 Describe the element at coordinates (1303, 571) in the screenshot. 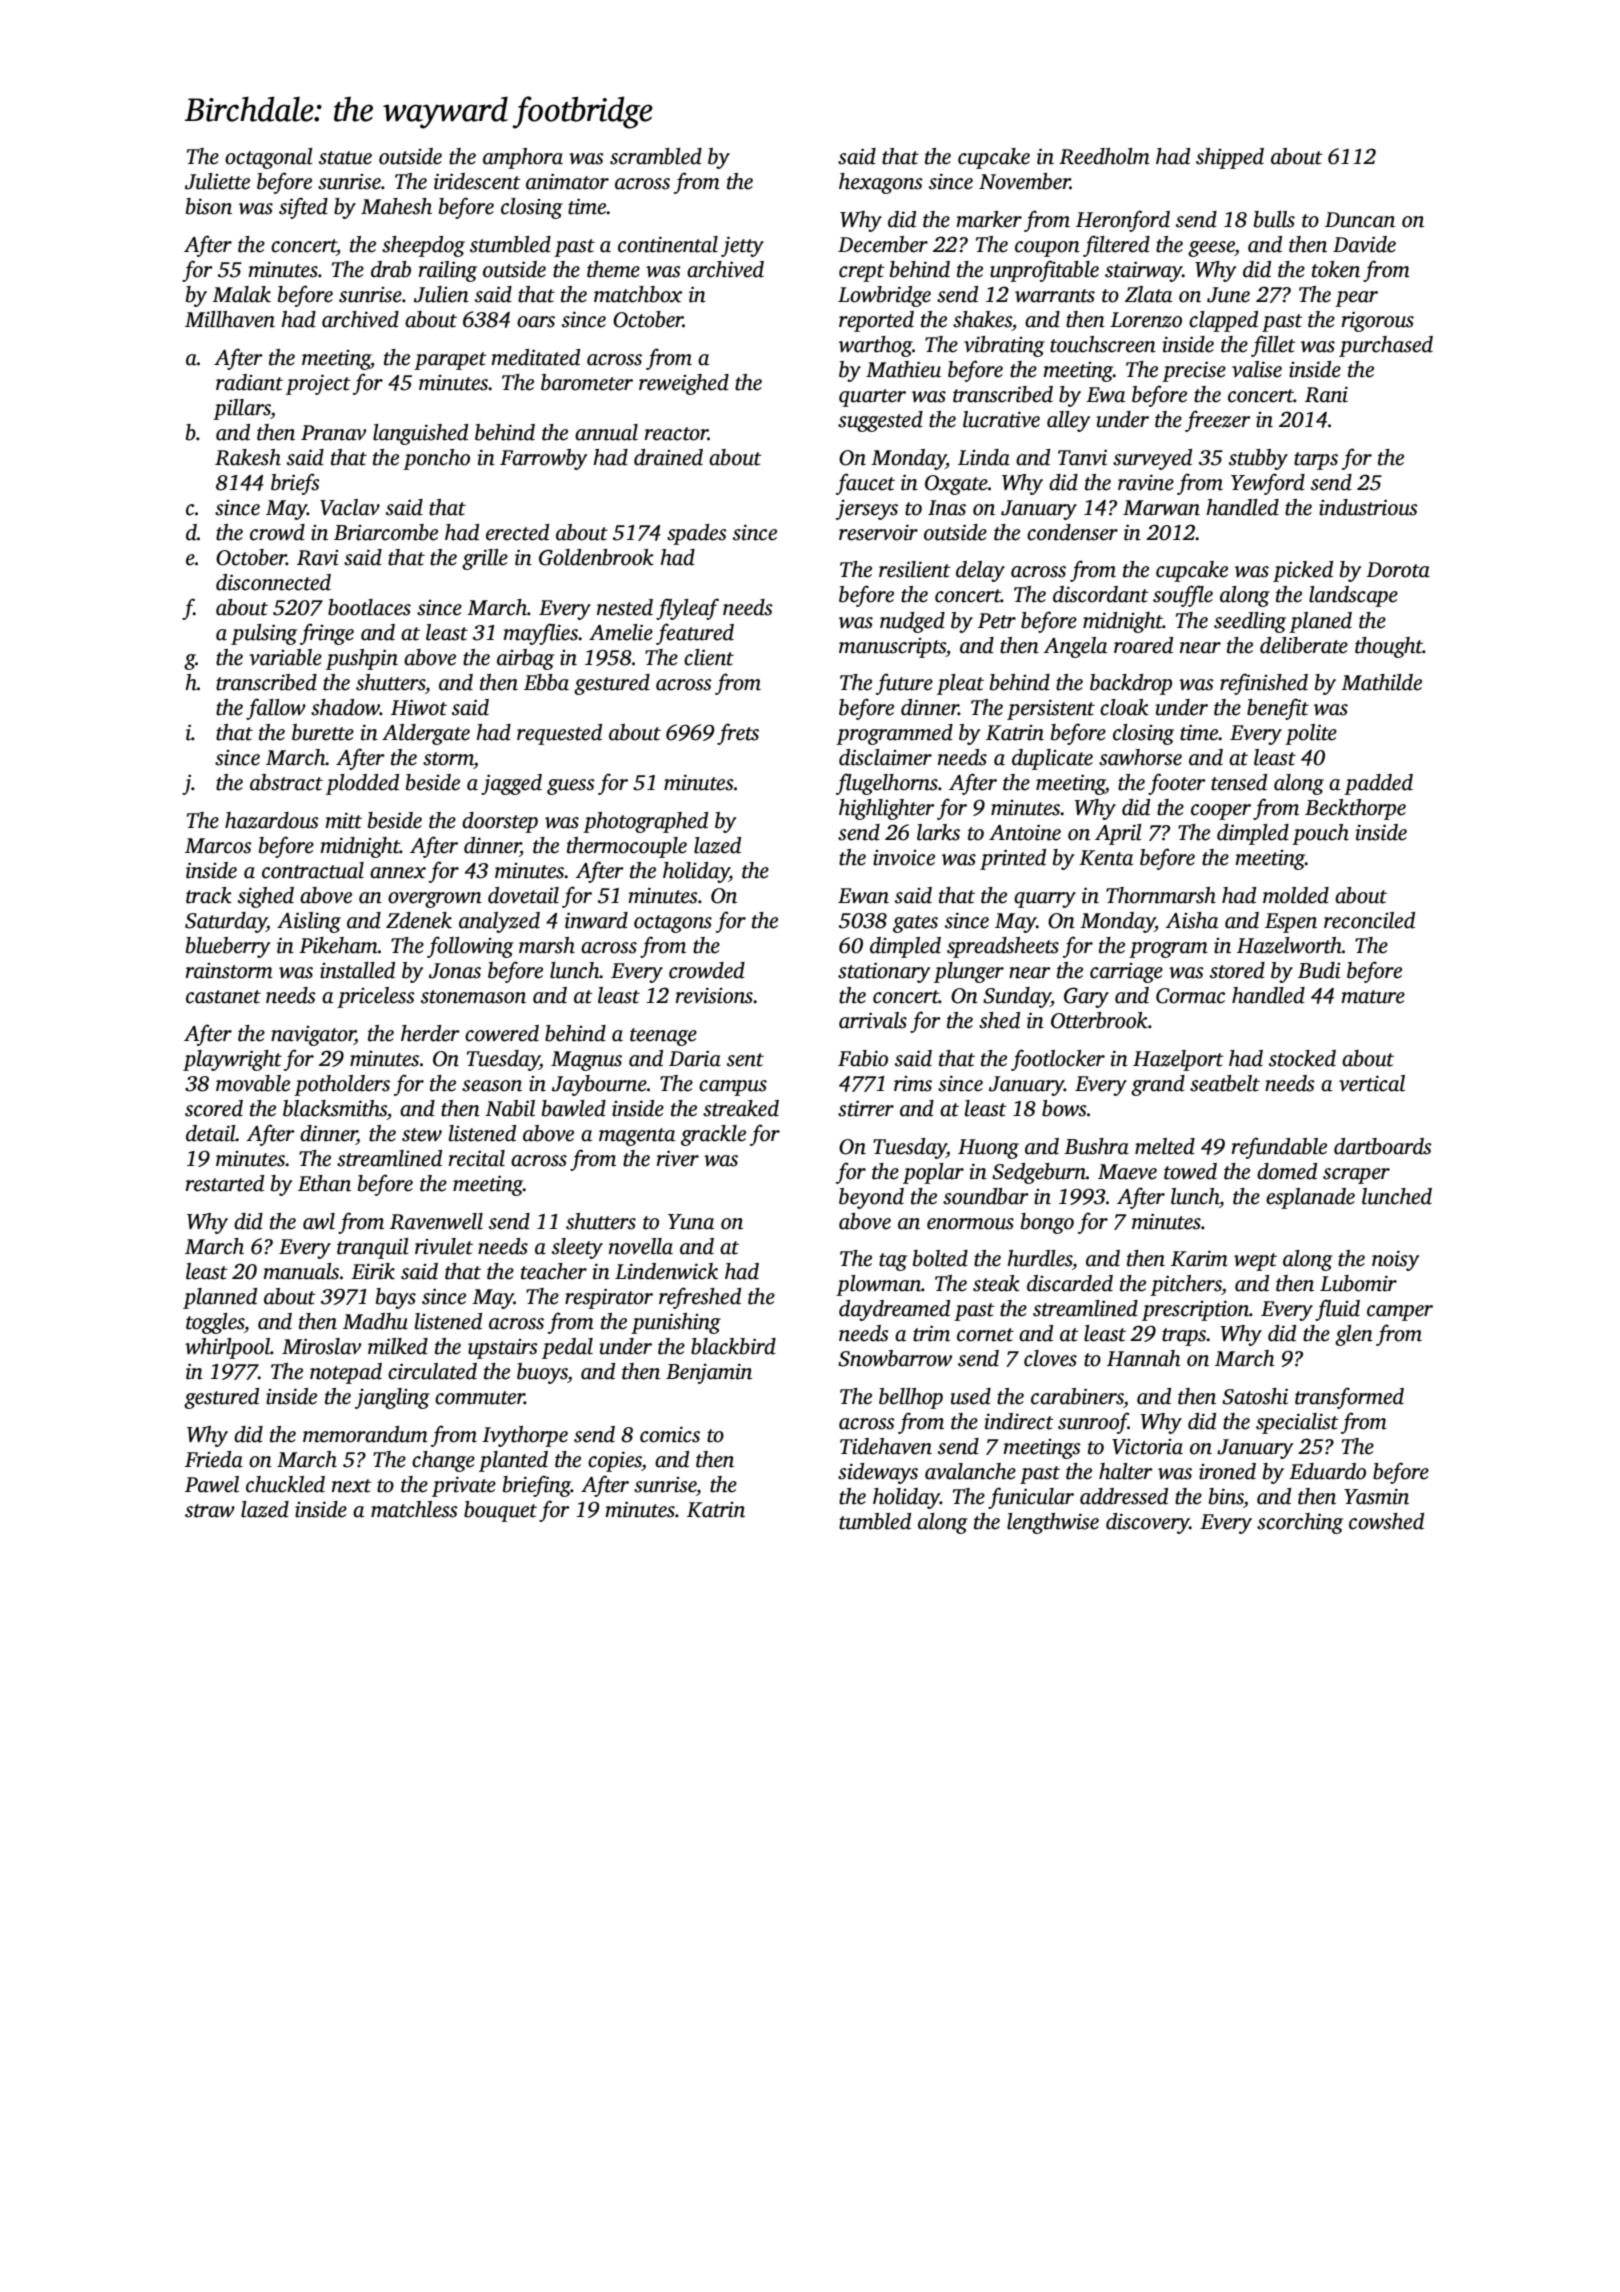

I see `picked` at that location.
